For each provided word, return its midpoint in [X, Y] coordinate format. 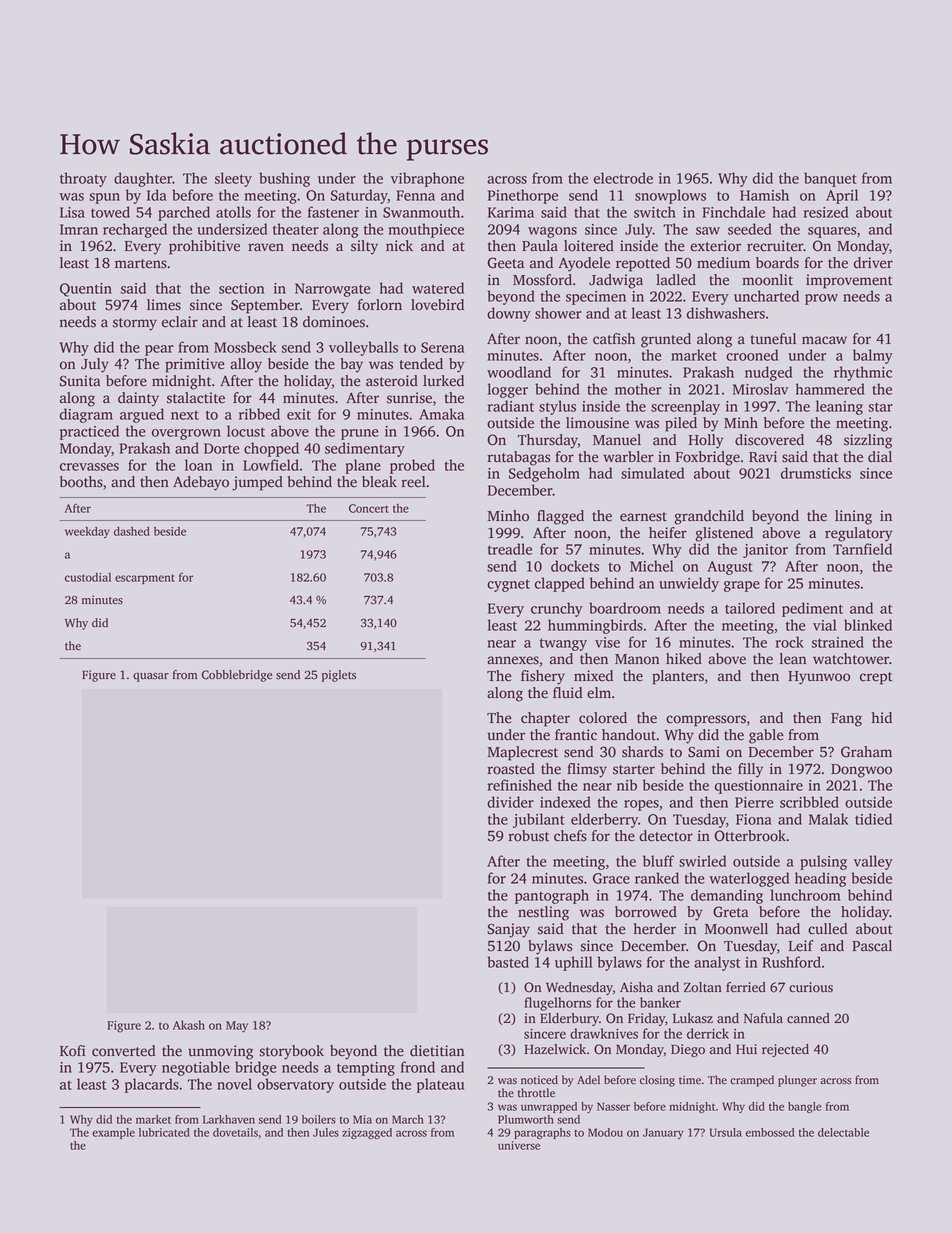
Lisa [72, 212]
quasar [151, 677]
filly [750, 770]
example [113, 1133]
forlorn [379, 305]
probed [412, 466]
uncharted [766, 296]
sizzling [868, 441]
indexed [565, 802]
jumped [257, 483]
